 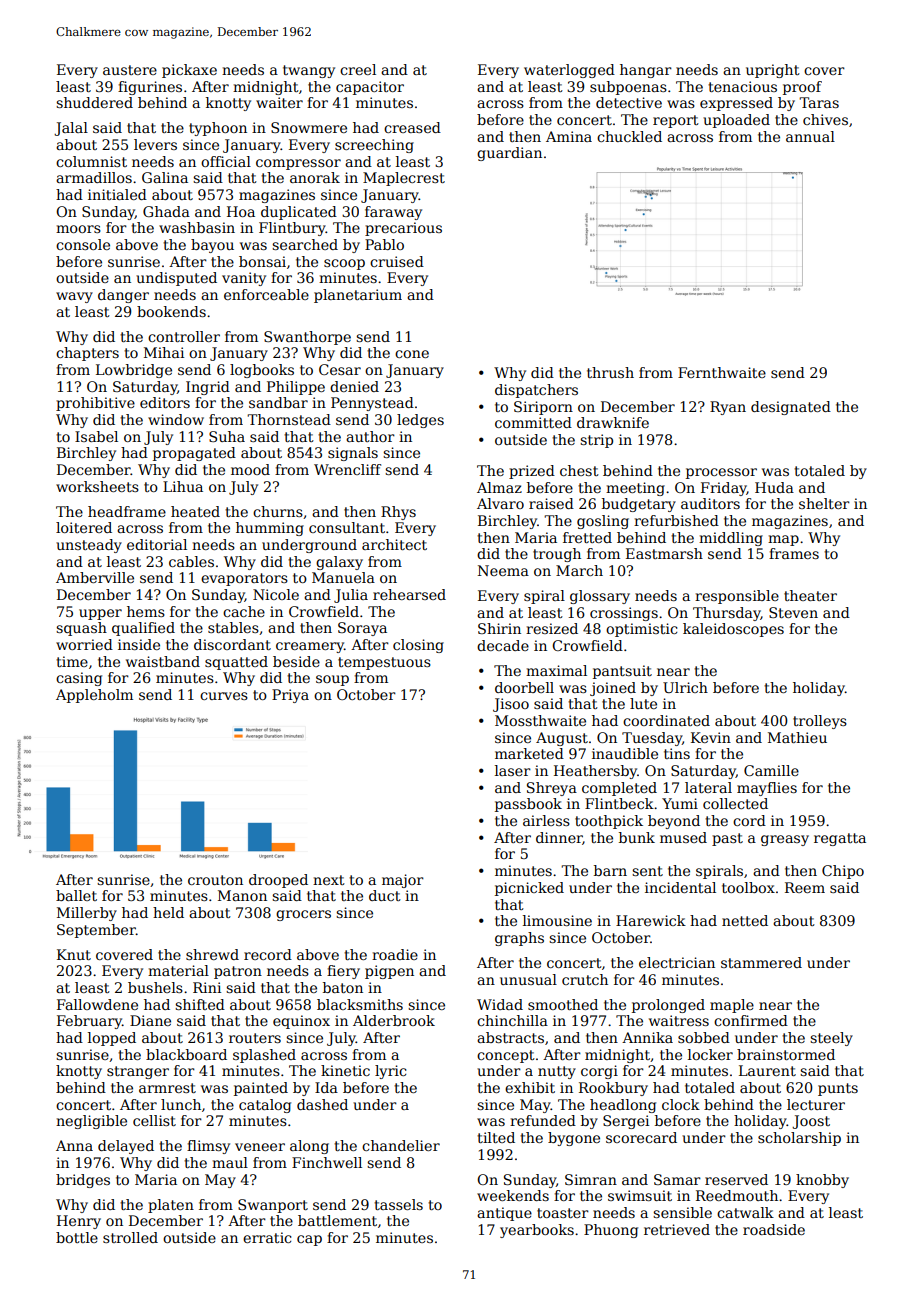 I want to click on annual, so click(x=810, y=136).
